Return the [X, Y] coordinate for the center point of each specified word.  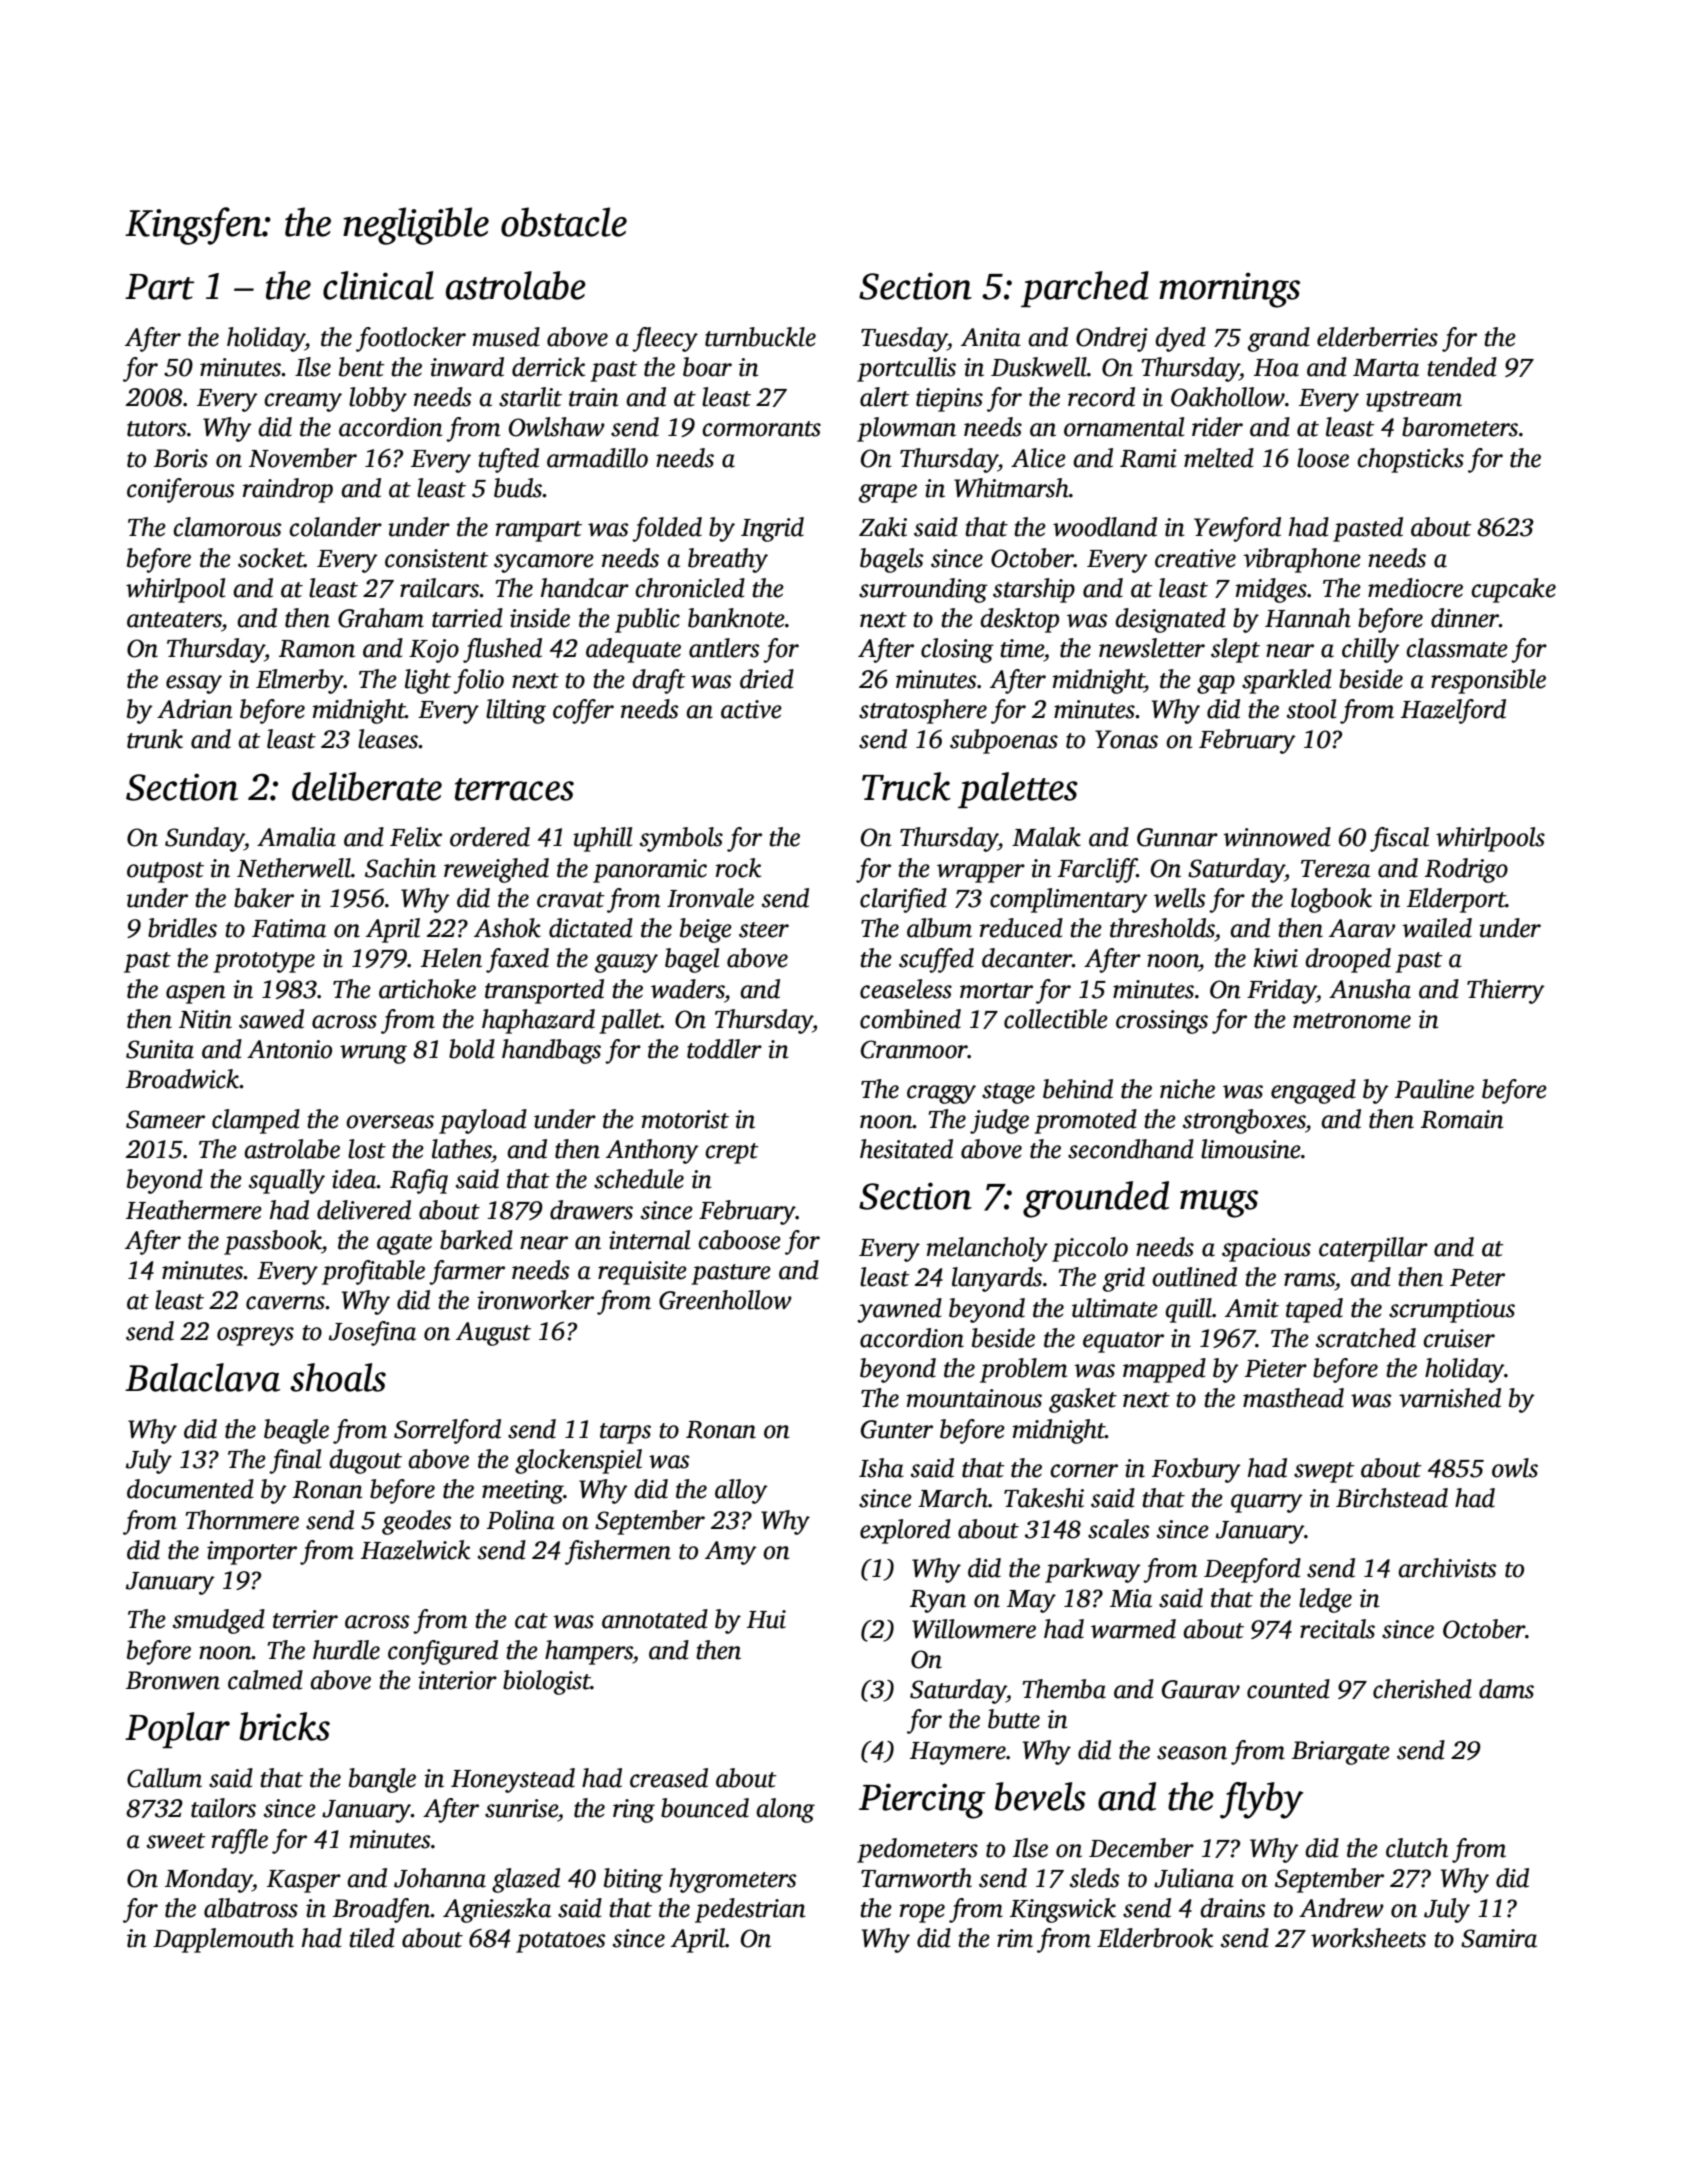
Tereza [1335, 869]
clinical [378, 285]
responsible [1488, 681]
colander [335, 527]
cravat [571, 900]
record [1101, 397]
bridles [182, 928]
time [1022, 648]
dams [1506, 1689]
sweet [176, 1841]
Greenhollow [725, 1300]
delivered [364, 1210]
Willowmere [974, 1629]
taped [1314, 1310]
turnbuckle [760, 337]
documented [190, 1489]
